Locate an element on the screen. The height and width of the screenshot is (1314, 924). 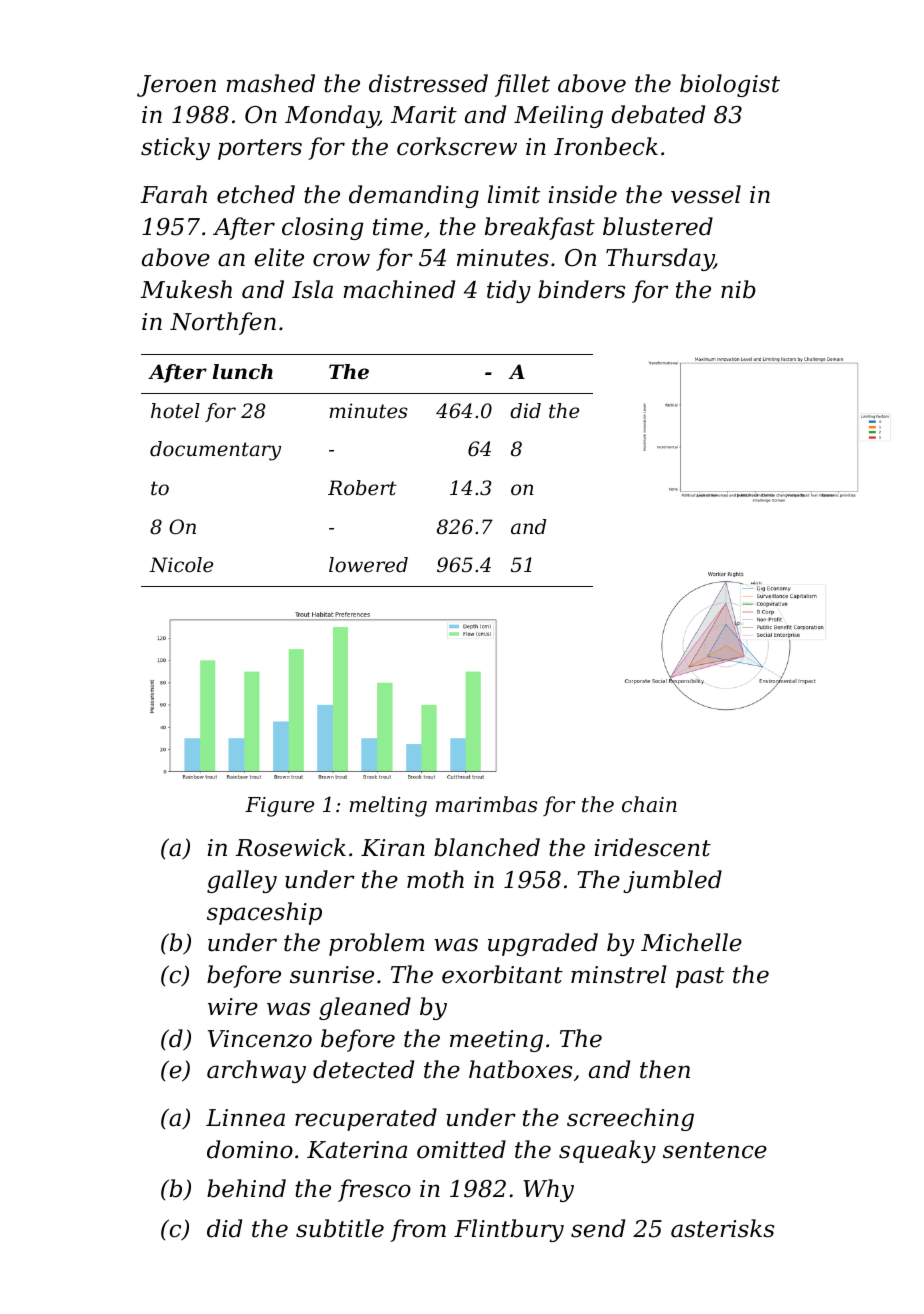
behind is located at coordinates (246, 1188).
